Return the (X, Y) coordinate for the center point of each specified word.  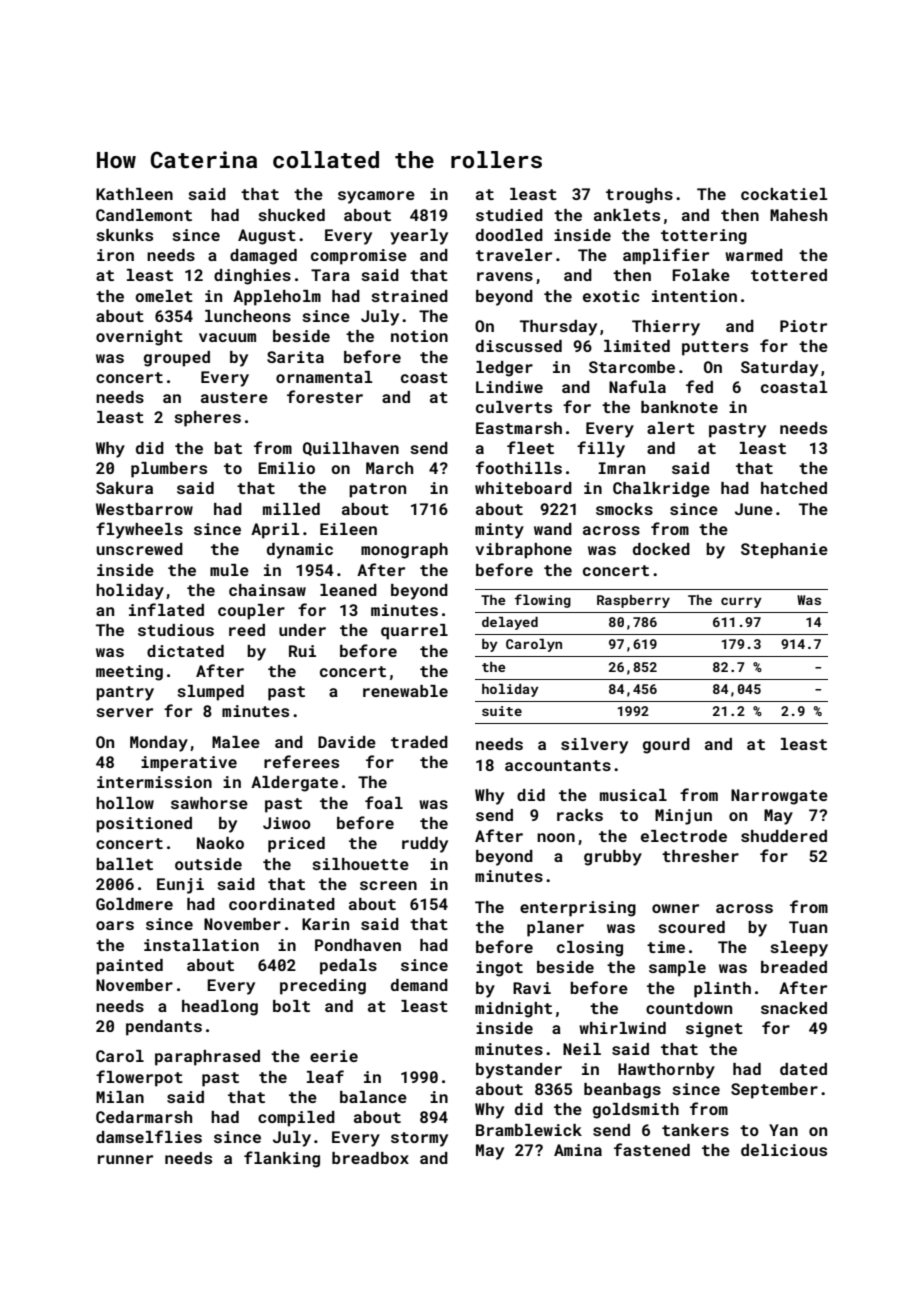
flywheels (139, 530)
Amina (578, 1150)
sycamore (376, 197)
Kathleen (134, 194)
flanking (282, 1159)
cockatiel (784, 194)
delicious (784, 1150)
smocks (624, 509)
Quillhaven (351, 449)
